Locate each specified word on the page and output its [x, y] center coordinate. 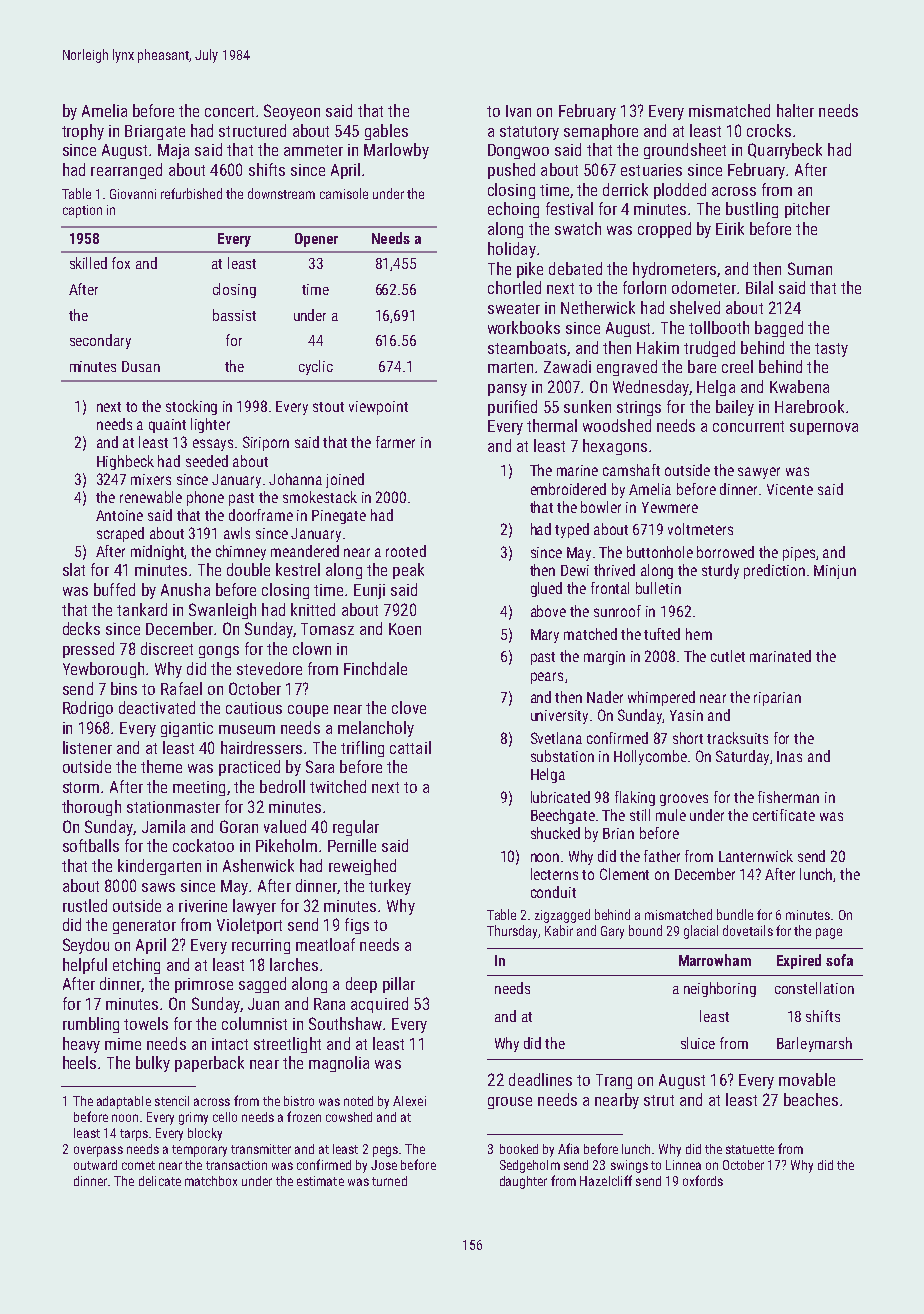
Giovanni [133, 194]
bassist [234, 315]
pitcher [807, 210]
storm [81, 787]
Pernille [352, 845]
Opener [316, 240]
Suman [810, 268]
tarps [134, 1135]
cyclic [316, 367]
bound [645, 930]
